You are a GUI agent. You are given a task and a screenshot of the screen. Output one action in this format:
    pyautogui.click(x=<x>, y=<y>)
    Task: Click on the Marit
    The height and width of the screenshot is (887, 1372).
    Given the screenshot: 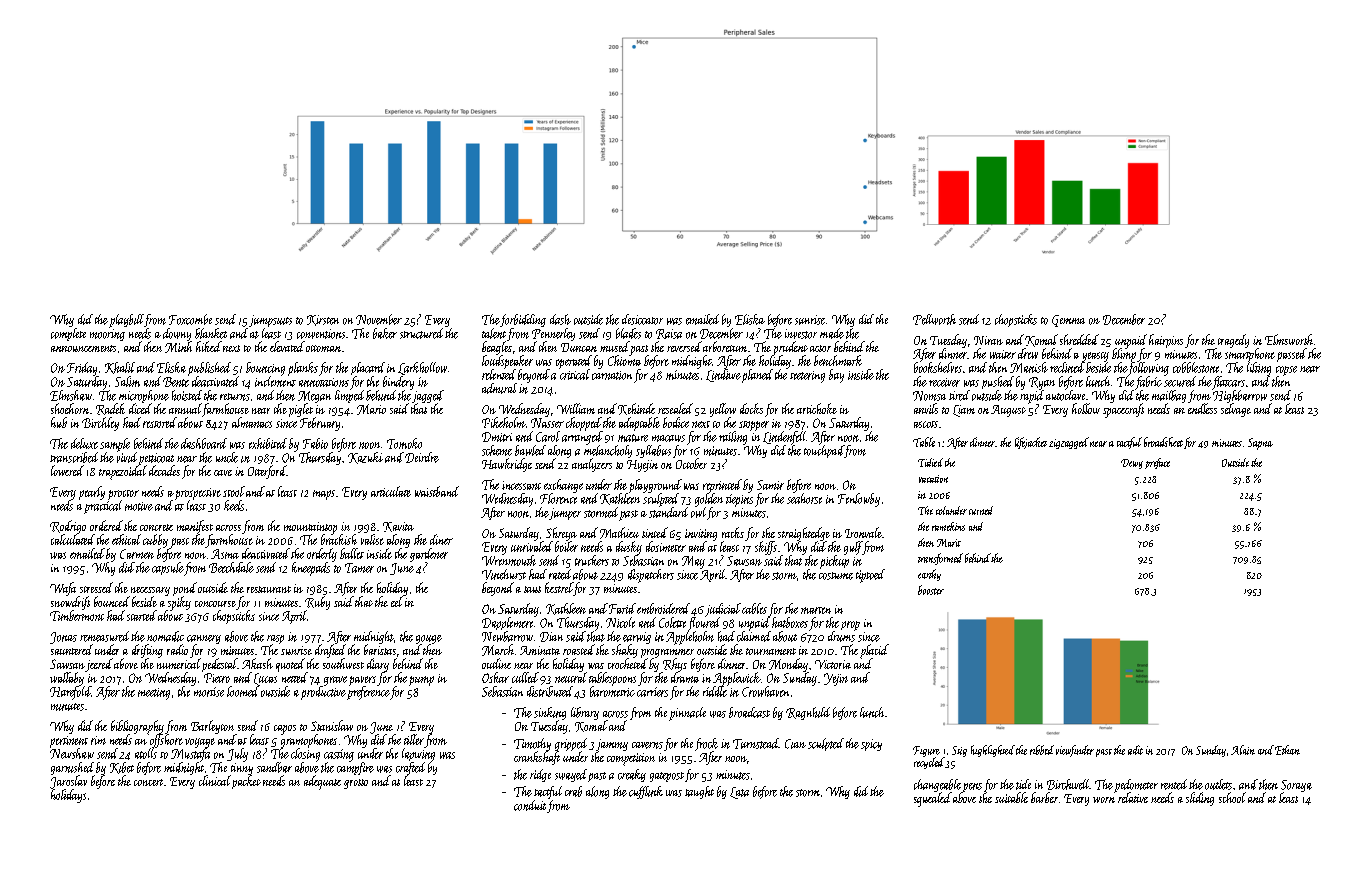 What is the action you would take?
    pyautogui.click(x=949, y=543)
